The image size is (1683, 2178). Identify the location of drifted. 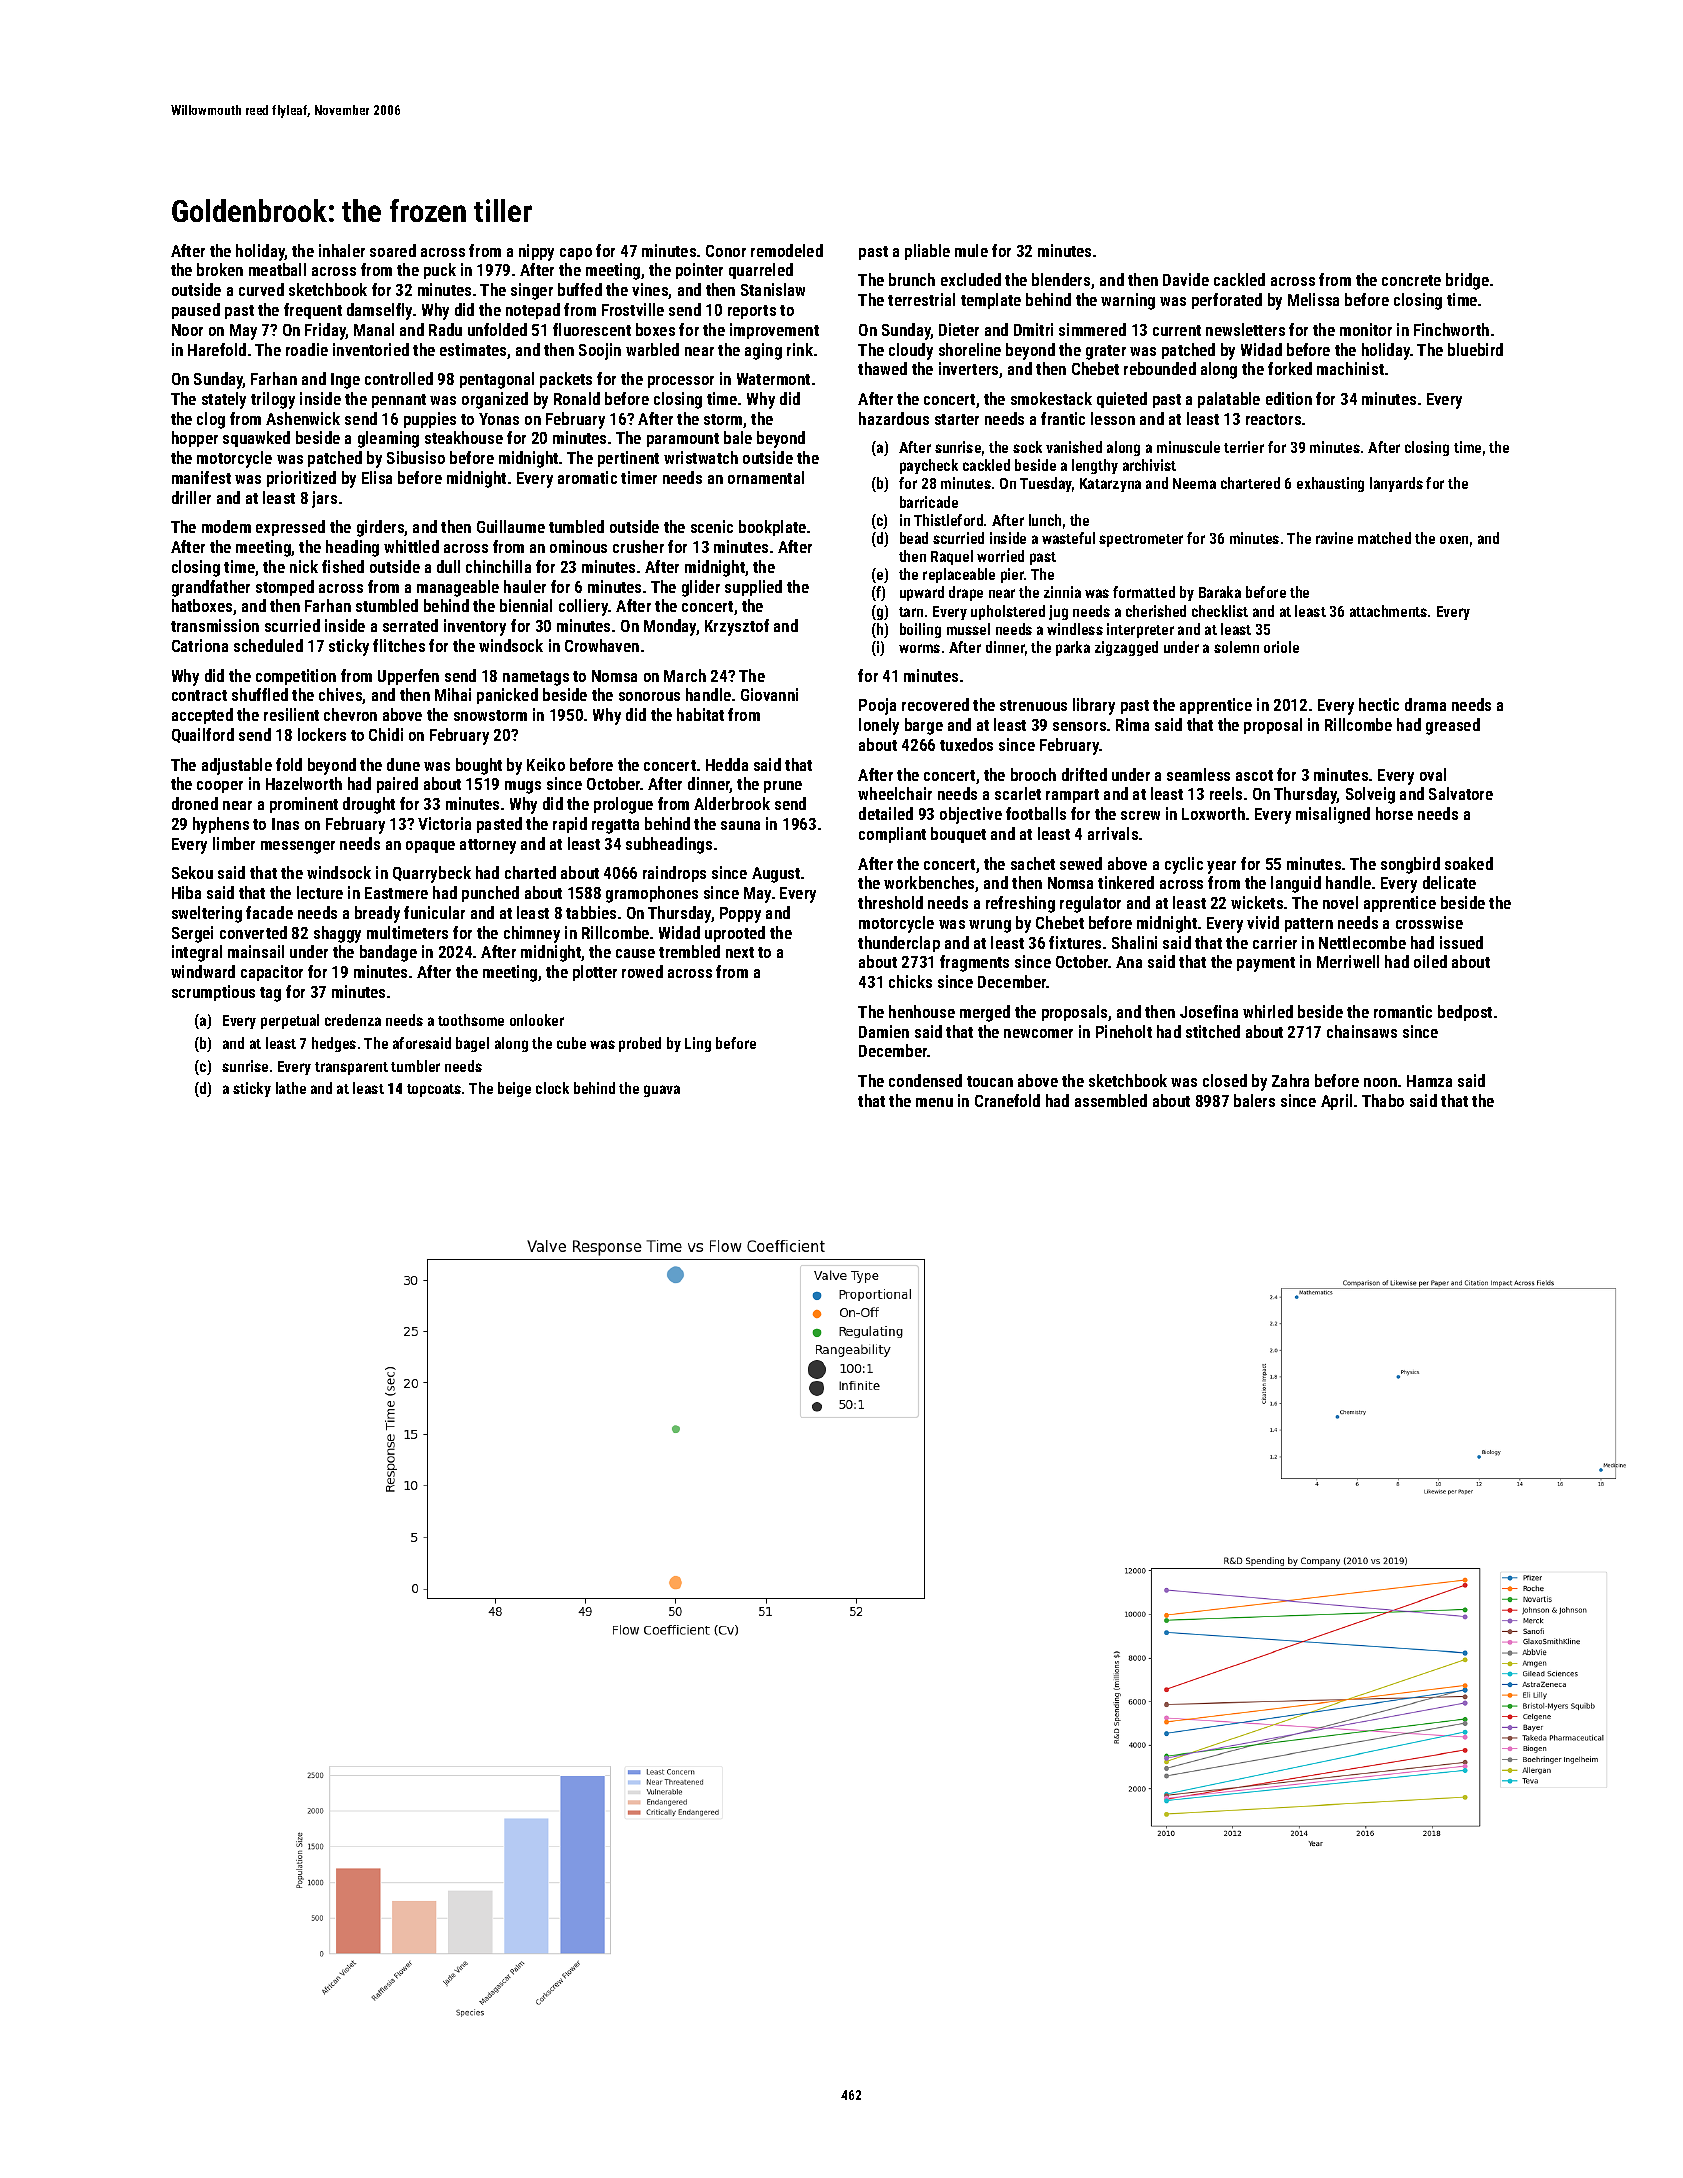
(1084, 774).
